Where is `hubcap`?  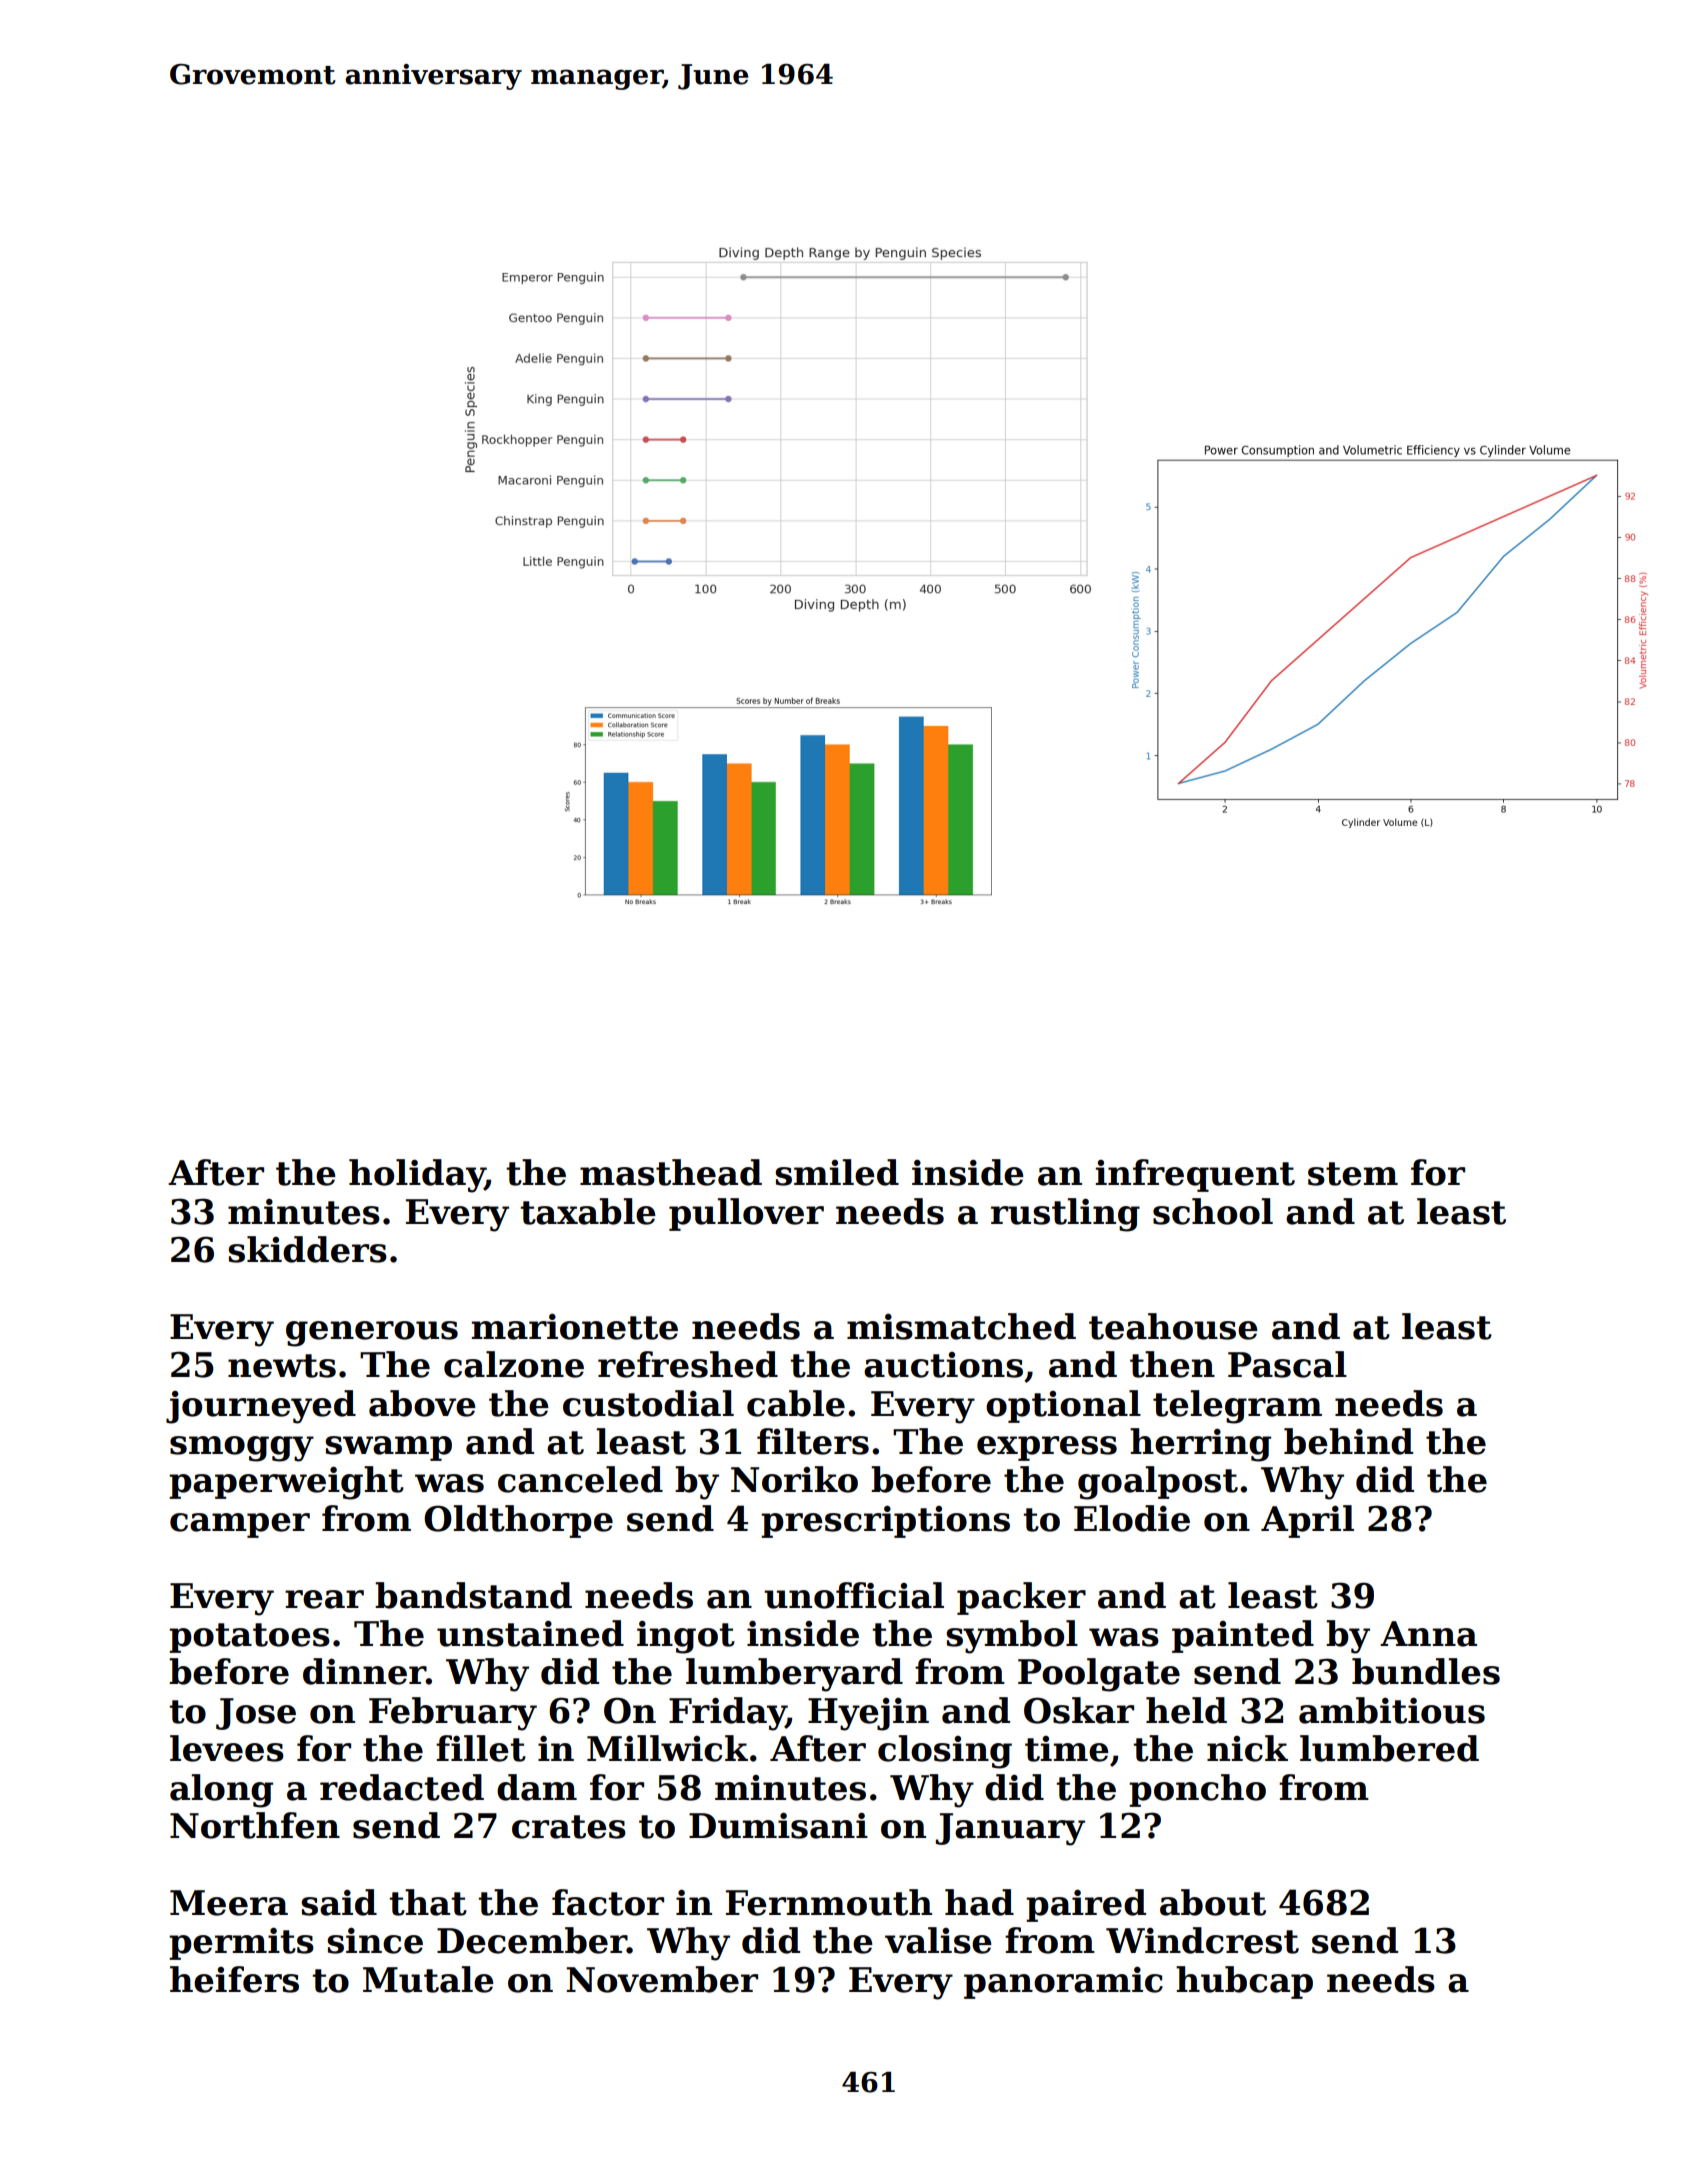
hubcap is located at coordinates (1244, 1982).
